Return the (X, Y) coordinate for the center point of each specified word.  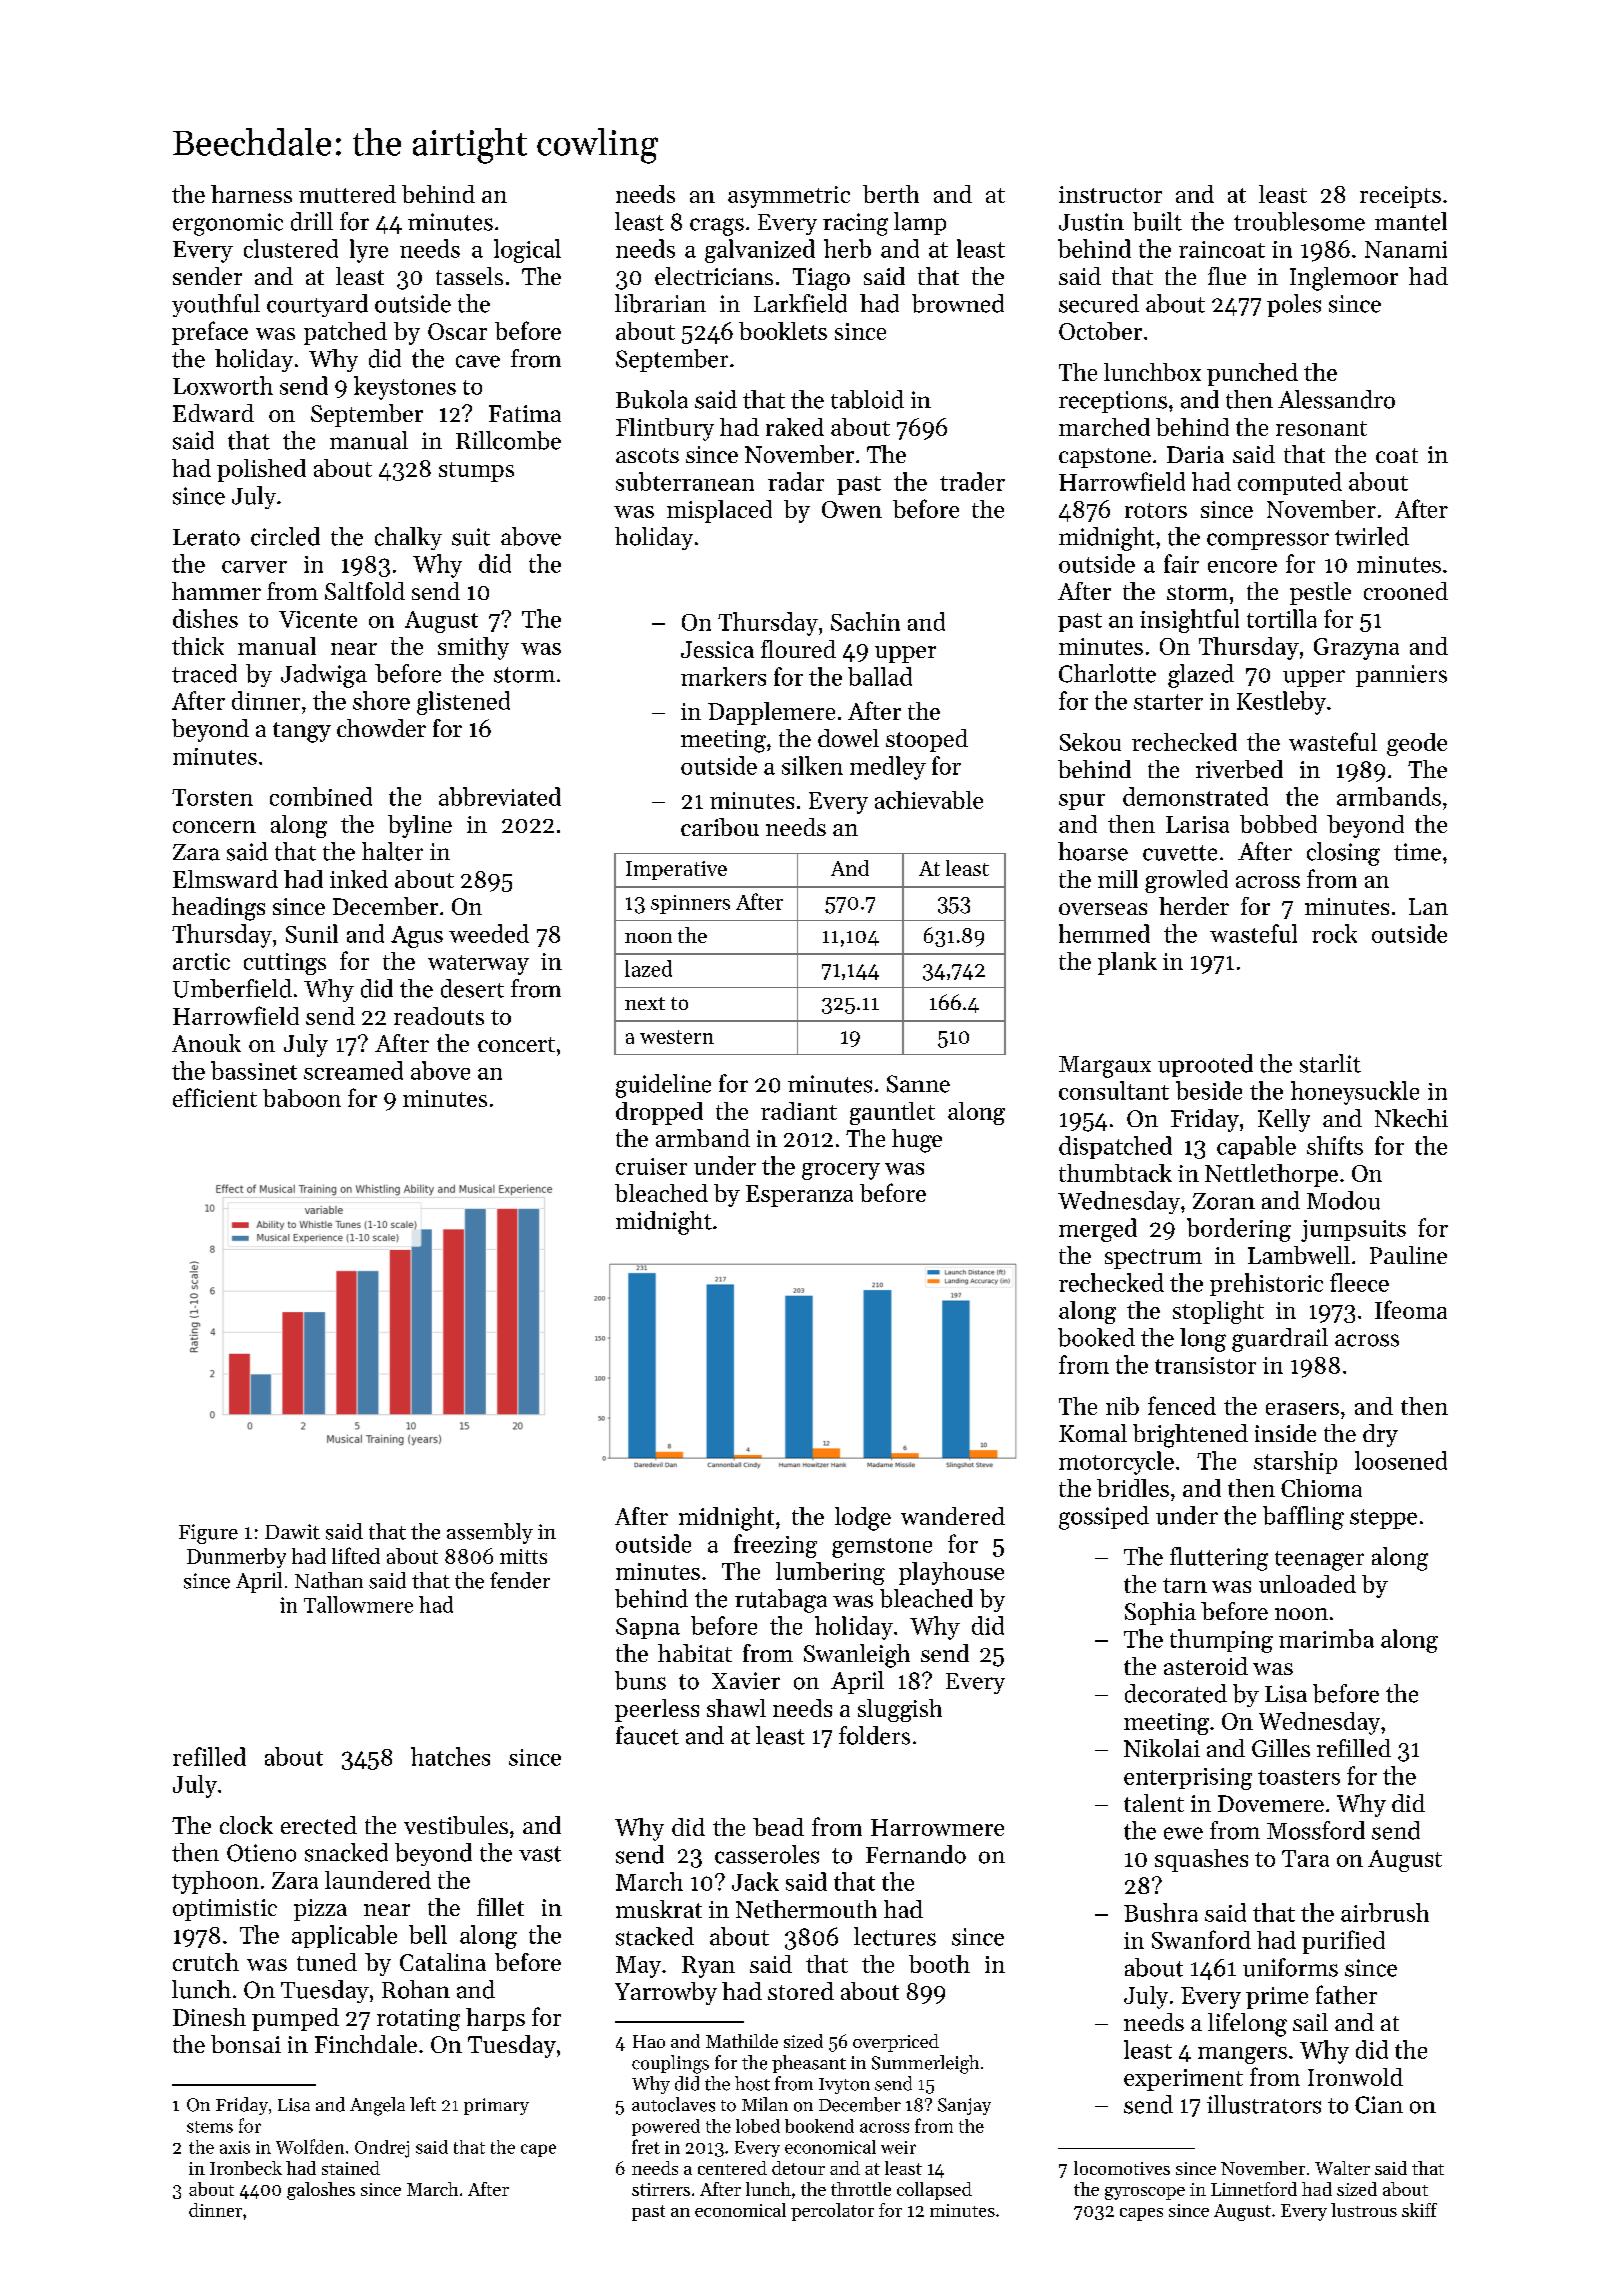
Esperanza (799, 1196)
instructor (1110, 194)
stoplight (1218, 1312)
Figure (208, 1534)
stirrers (661, 2189)
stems (210, 2127)
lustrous (1364, 2210)
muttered (347, 194)
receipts (1400, 197)
